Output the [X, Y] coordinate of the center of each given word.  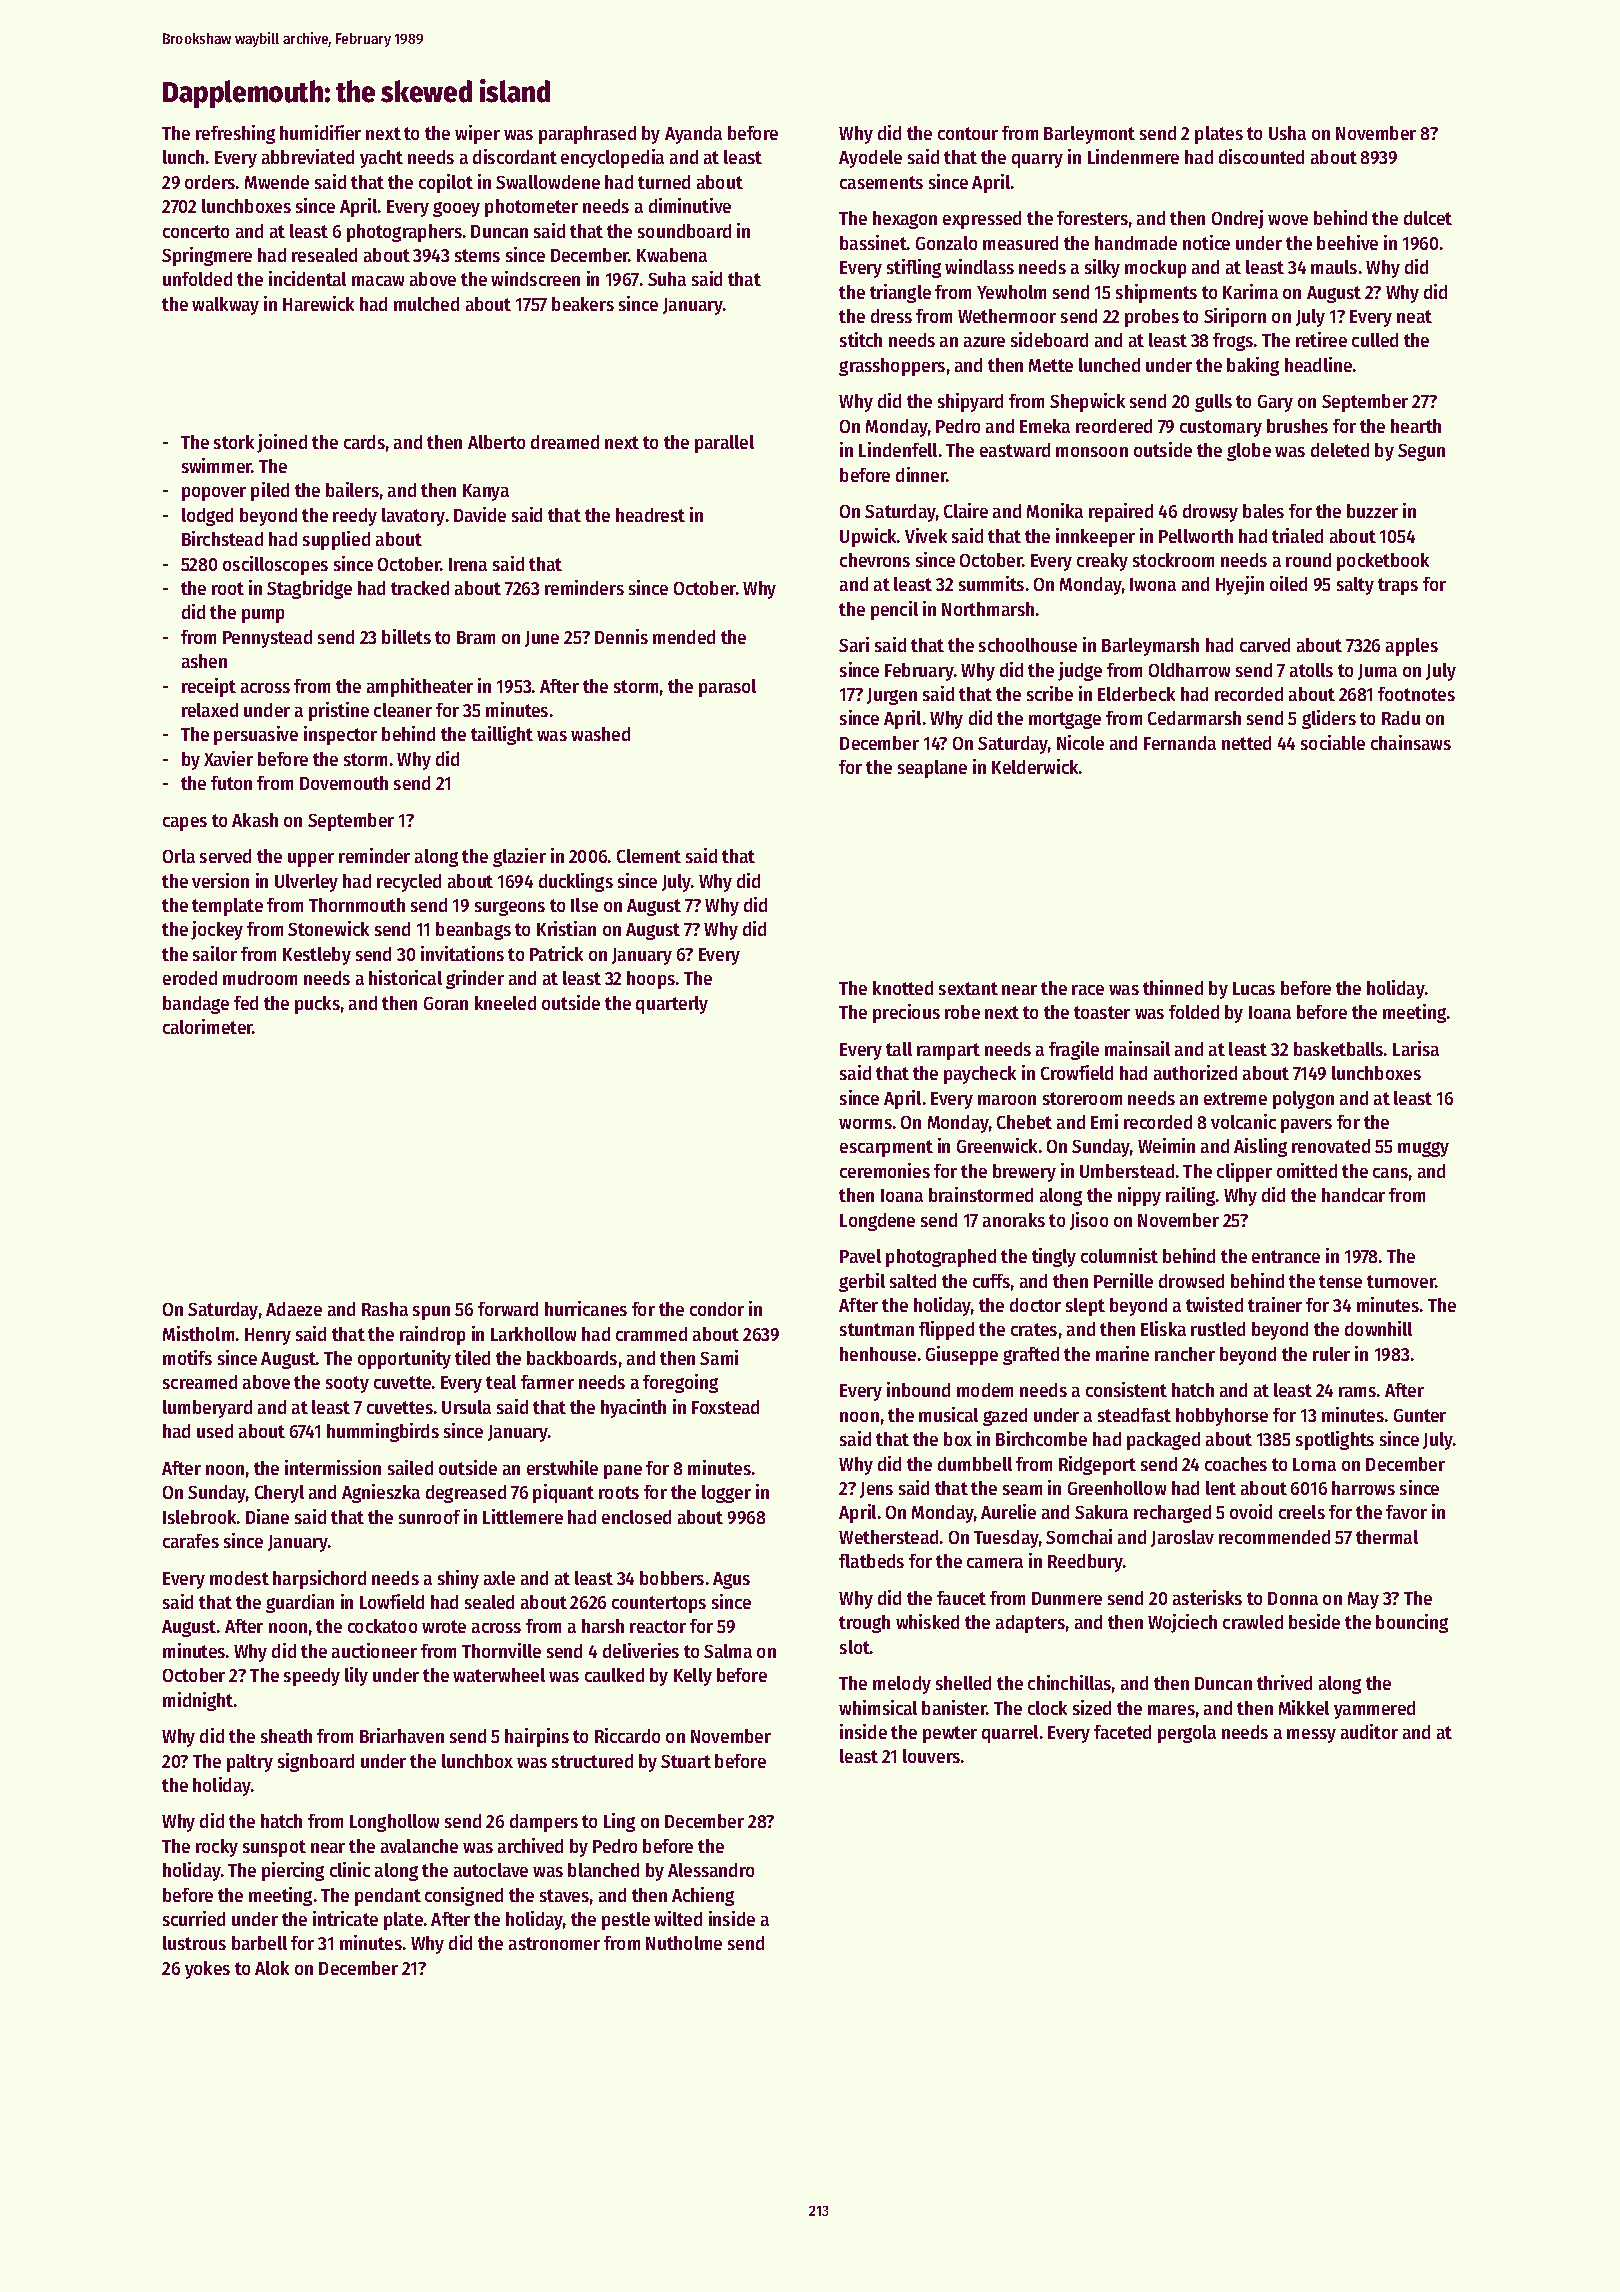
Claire [966, 510]
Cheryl [279, 1494]
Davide [480, 514]
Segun [1421, 452]
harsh [603, 1626]
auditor [1369, 1731]
